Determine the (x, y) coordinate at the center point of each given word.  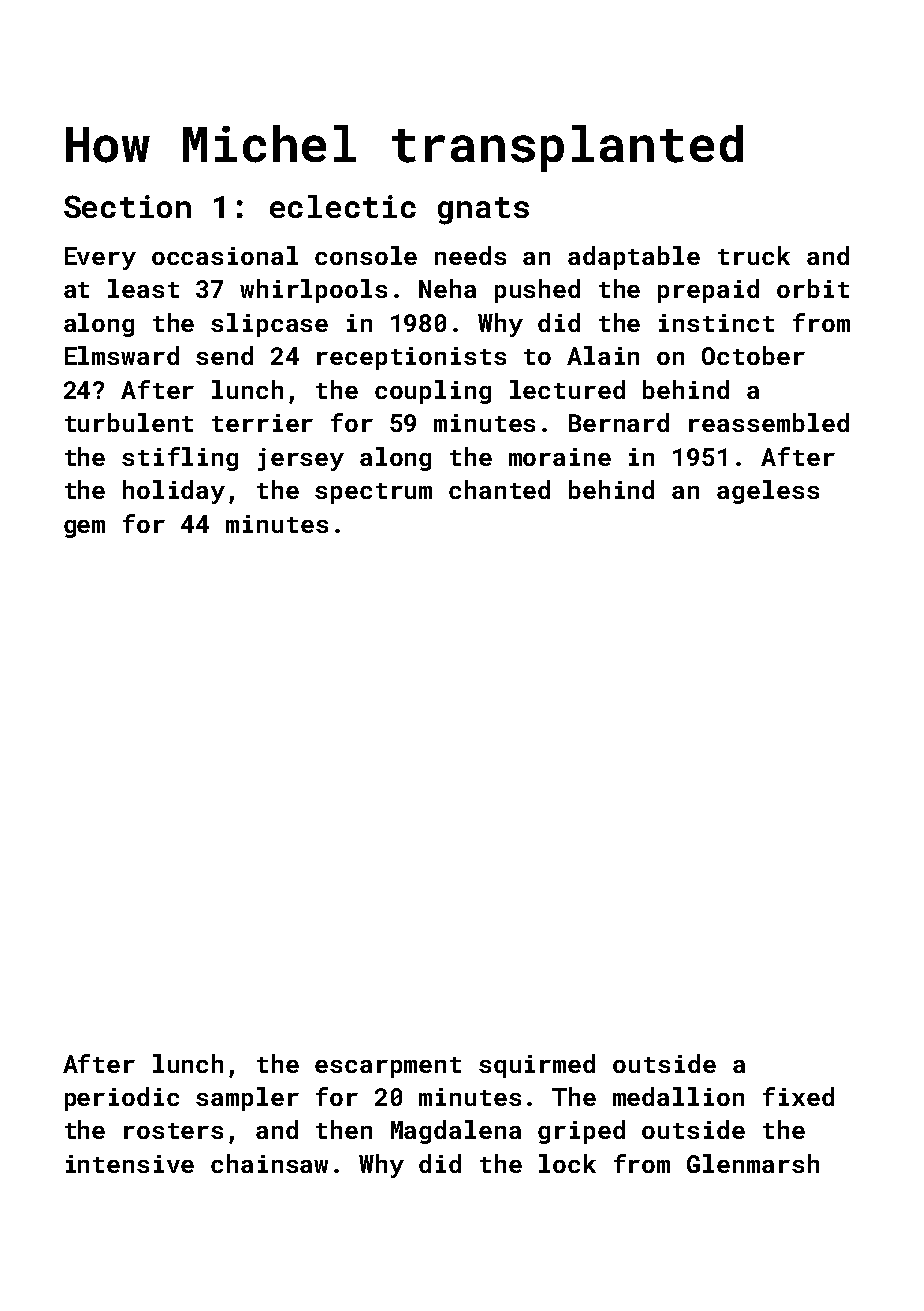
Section (127, 206)
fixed (798, 1096)
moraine (560, 457)
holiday (174, 492)
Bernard (619, 422)
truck (754, 255)
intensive (130, 1164)
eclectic (343, 206)
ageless (768, 492)
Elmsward (122, 355)
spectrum (373, 493)
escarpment (388, 1067)
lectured (567, 389)
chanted (499, 489)
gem (84, 529)
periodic (122, 1099)
